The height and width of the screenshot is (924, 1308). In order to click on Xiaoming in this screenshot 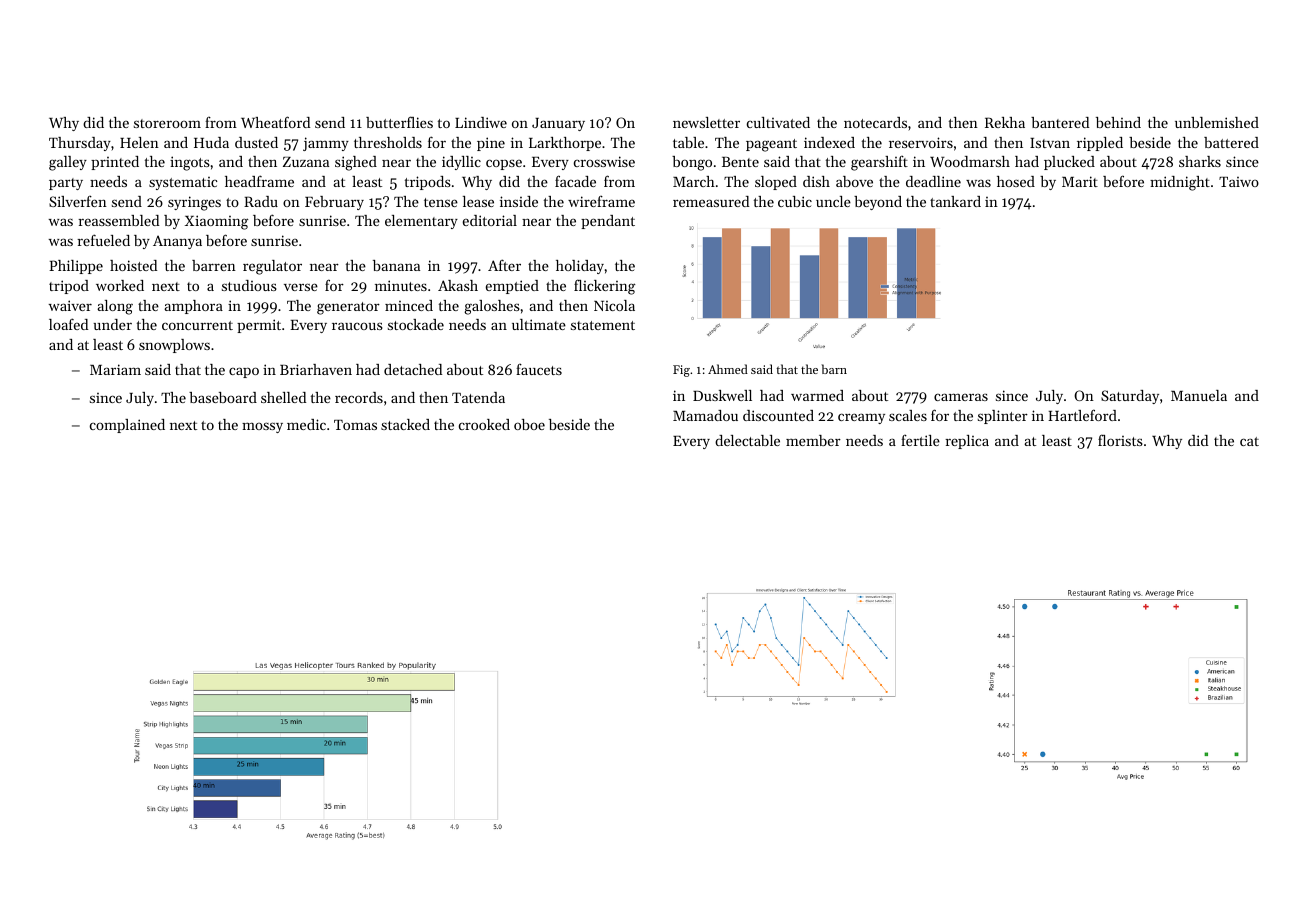, I will do `click(216, 222)`.
